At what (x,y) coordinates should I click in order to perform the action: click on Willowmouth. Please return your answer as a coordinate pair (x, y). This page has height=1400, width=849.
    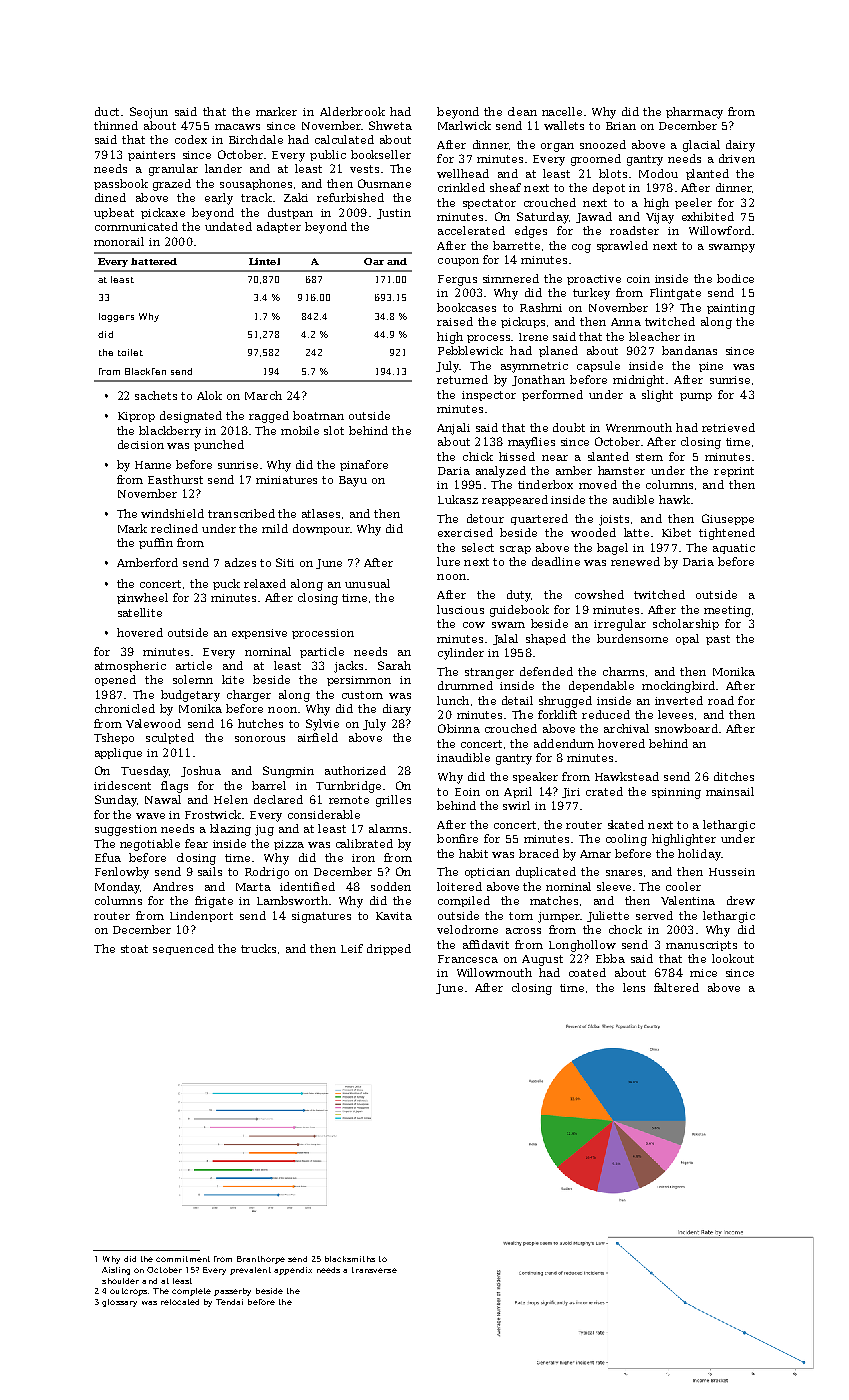
    Looking at the image, I should click on (494, 972).
